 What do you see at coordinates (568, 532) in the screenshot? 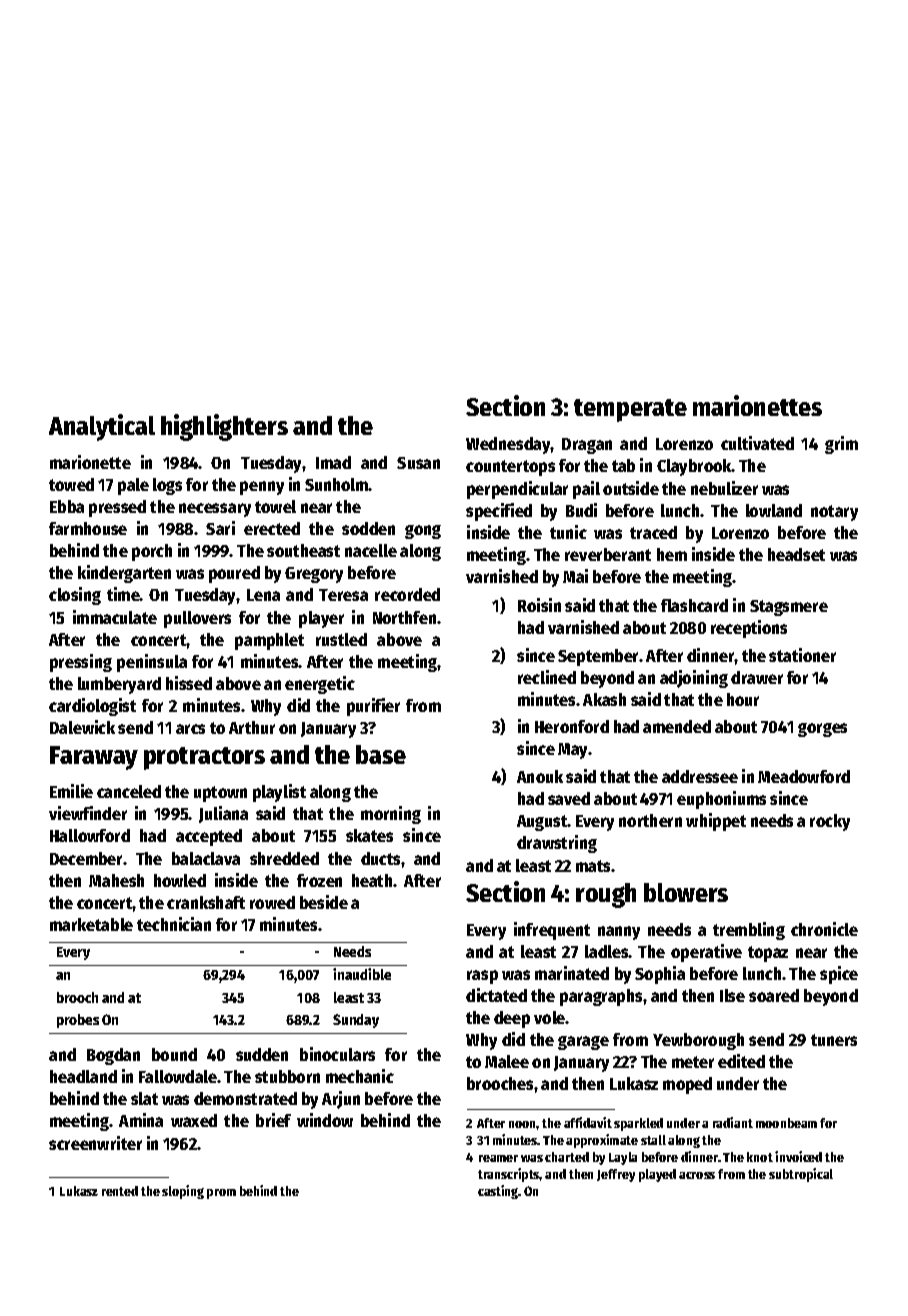
I see `tunic` at bounding box center [568, 532].
